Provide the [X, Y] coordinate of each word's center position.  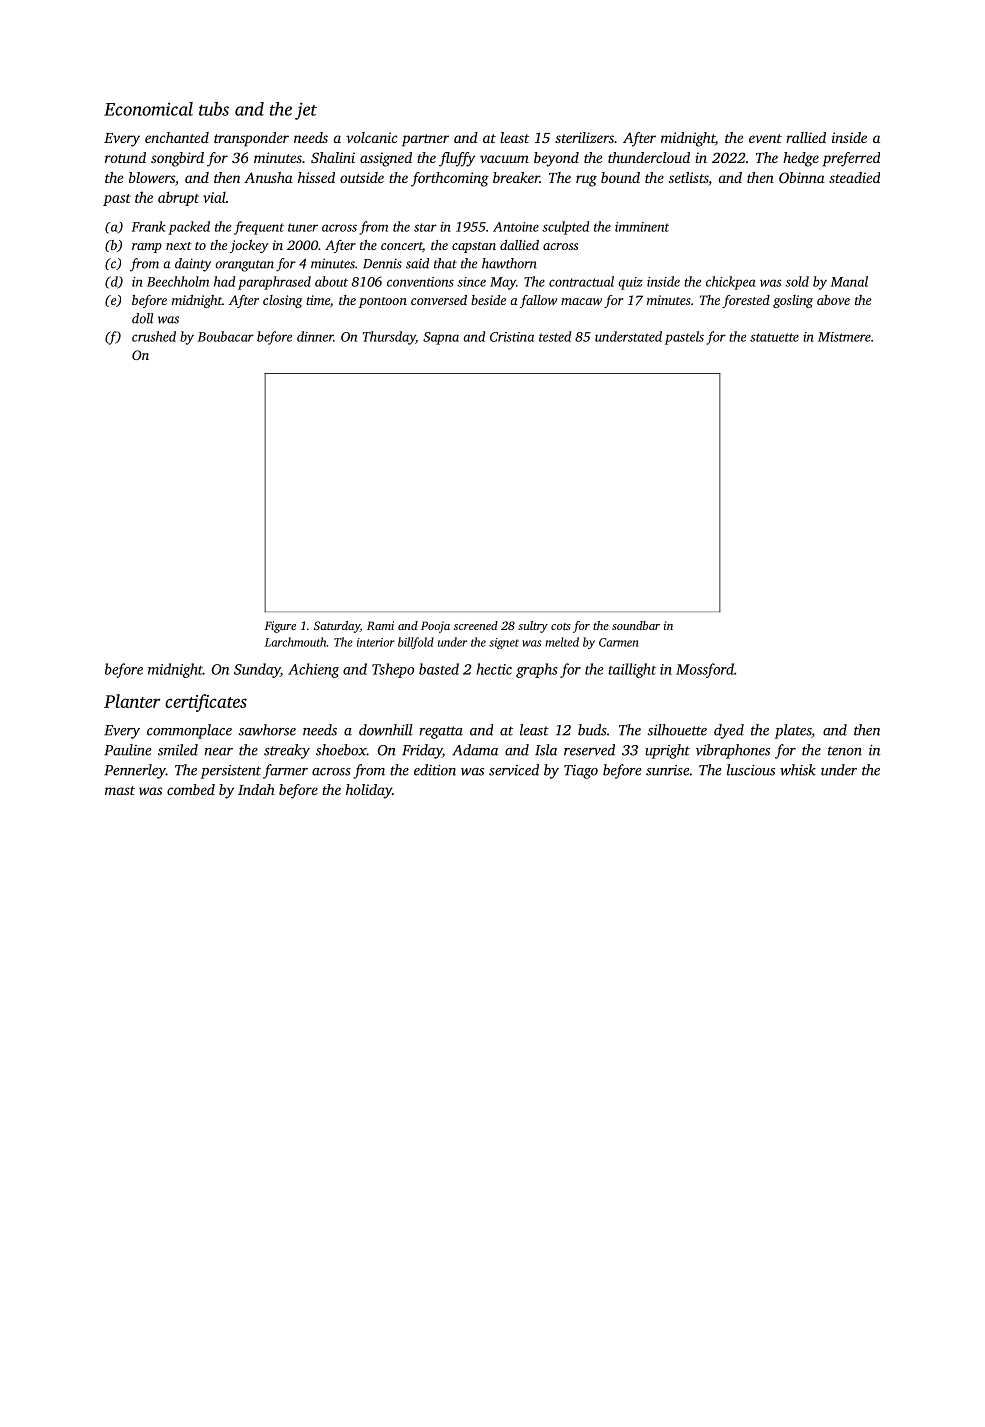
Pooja [435, 627]
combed [191, 789]
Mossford [705, 670]
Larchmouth [295, 642]
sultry [533, 627]
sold [797, 281]
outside [362, 177]
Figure [280, 627]
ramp [147, 248]
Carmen [619, 642]
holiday [369, 791]
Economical [148, 109]
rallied [806, 137]
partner [425, 140]
